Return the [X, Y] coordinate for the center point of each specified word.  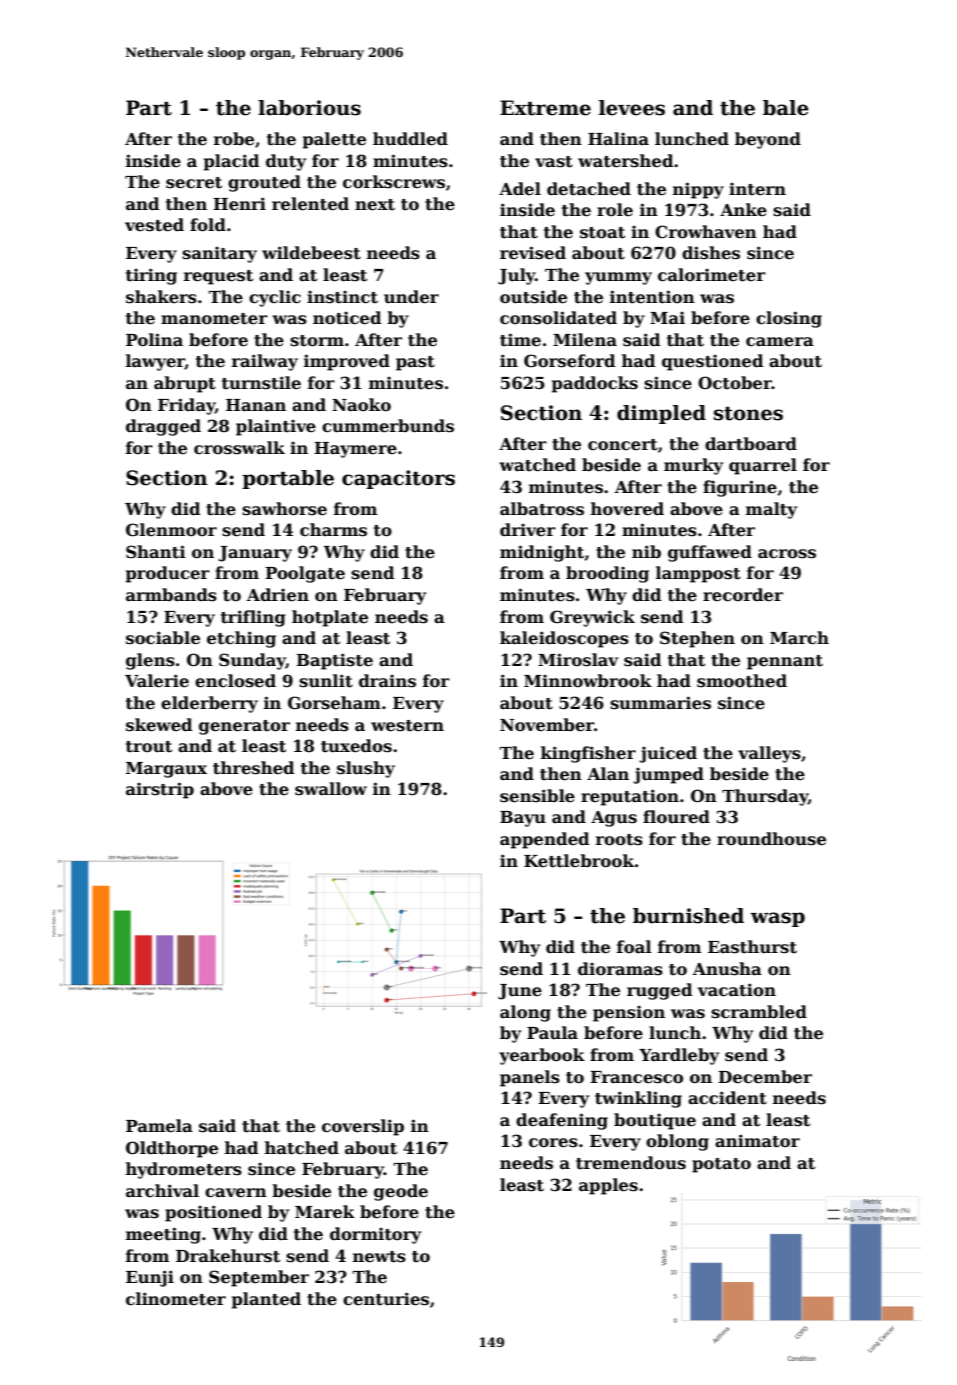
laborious [309, 108]
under [411, 297]
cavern [236, 1193]
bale [786, 108]
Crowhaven [706, 232]
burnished [688, 916]
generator [244, 727]
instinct [342, 297]
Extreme [545, 108]
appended [545, 840]
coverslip [363, 1127]
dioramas [620, 969]
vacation [737, 990]
